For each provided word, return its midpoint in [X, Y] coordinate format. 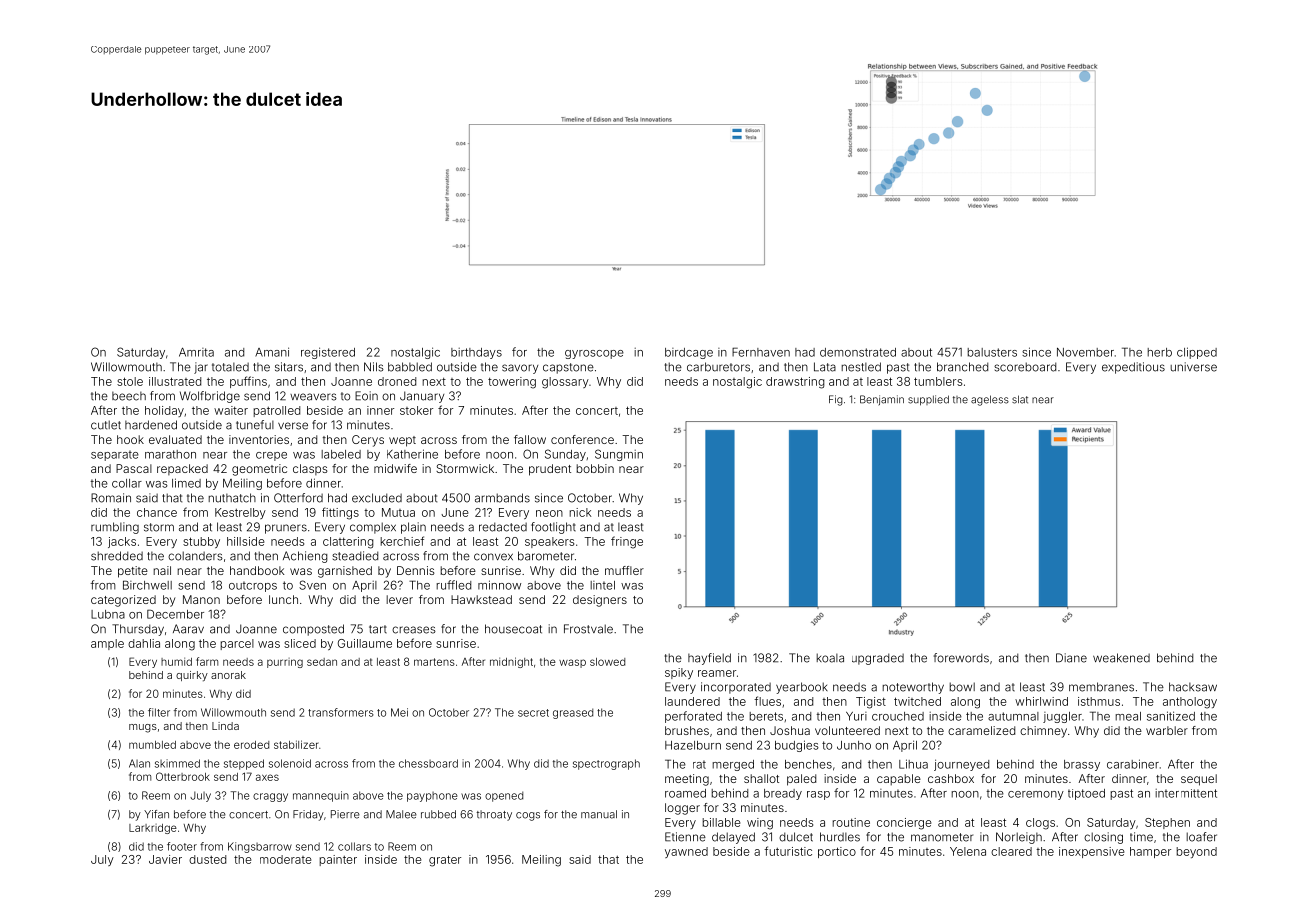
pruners [286, 529]
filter [159, 712]
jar [201, 368]
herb [1159, 352]
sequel [1199, 780]
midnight [511, 662]
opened [504, 796]
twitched [917, 701]
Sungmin [619, 455]
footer [182, 846]
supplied [928, 400]
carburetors [718, 367]
